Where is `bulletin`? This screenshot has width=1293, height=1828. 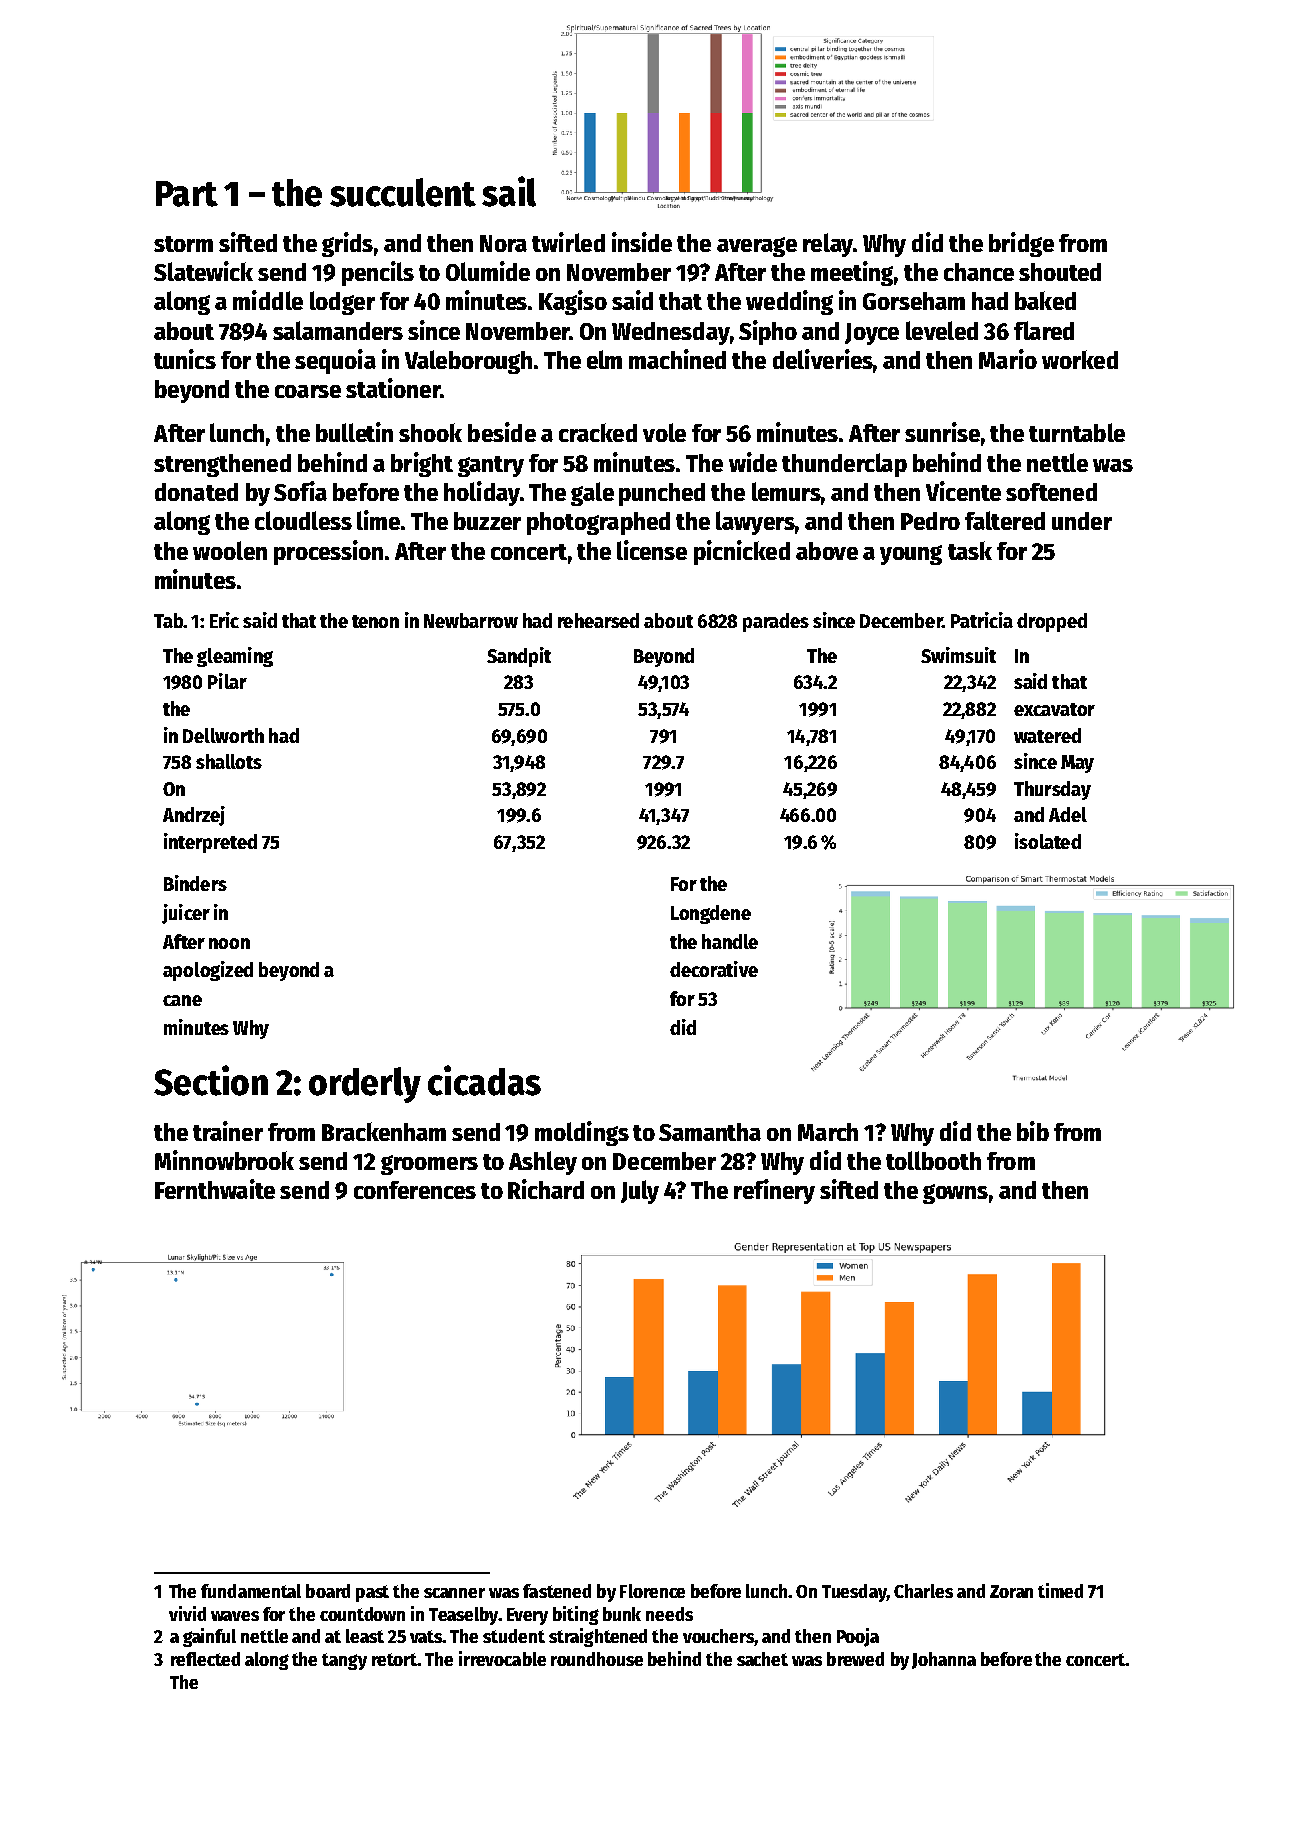 bulletin is located at coordinates (354, 432).
